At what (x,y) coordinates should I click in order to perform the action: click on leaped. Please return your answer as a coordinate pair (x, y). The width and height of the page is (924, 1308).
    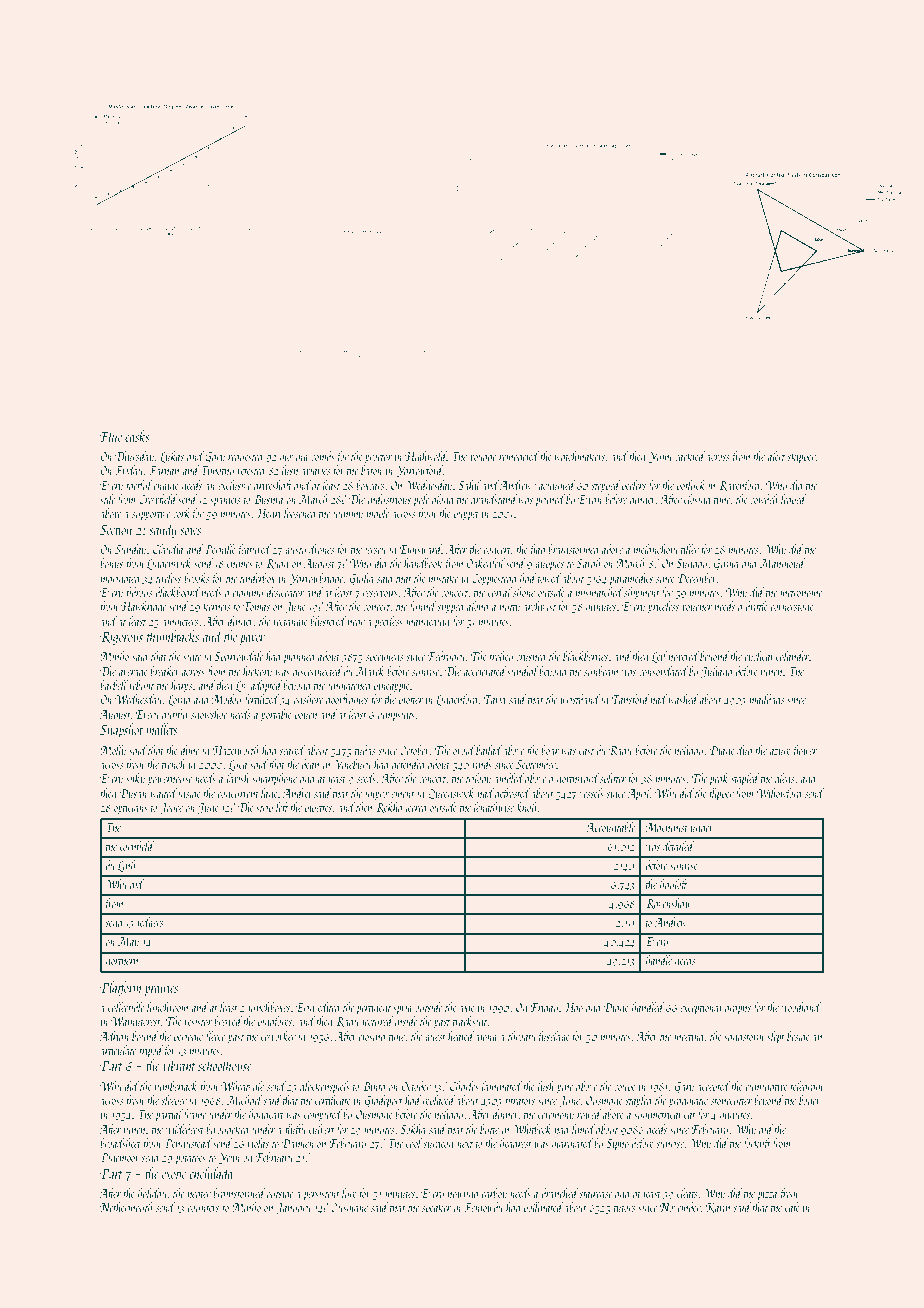
    Looking at the image, I should click on (794, 500).
